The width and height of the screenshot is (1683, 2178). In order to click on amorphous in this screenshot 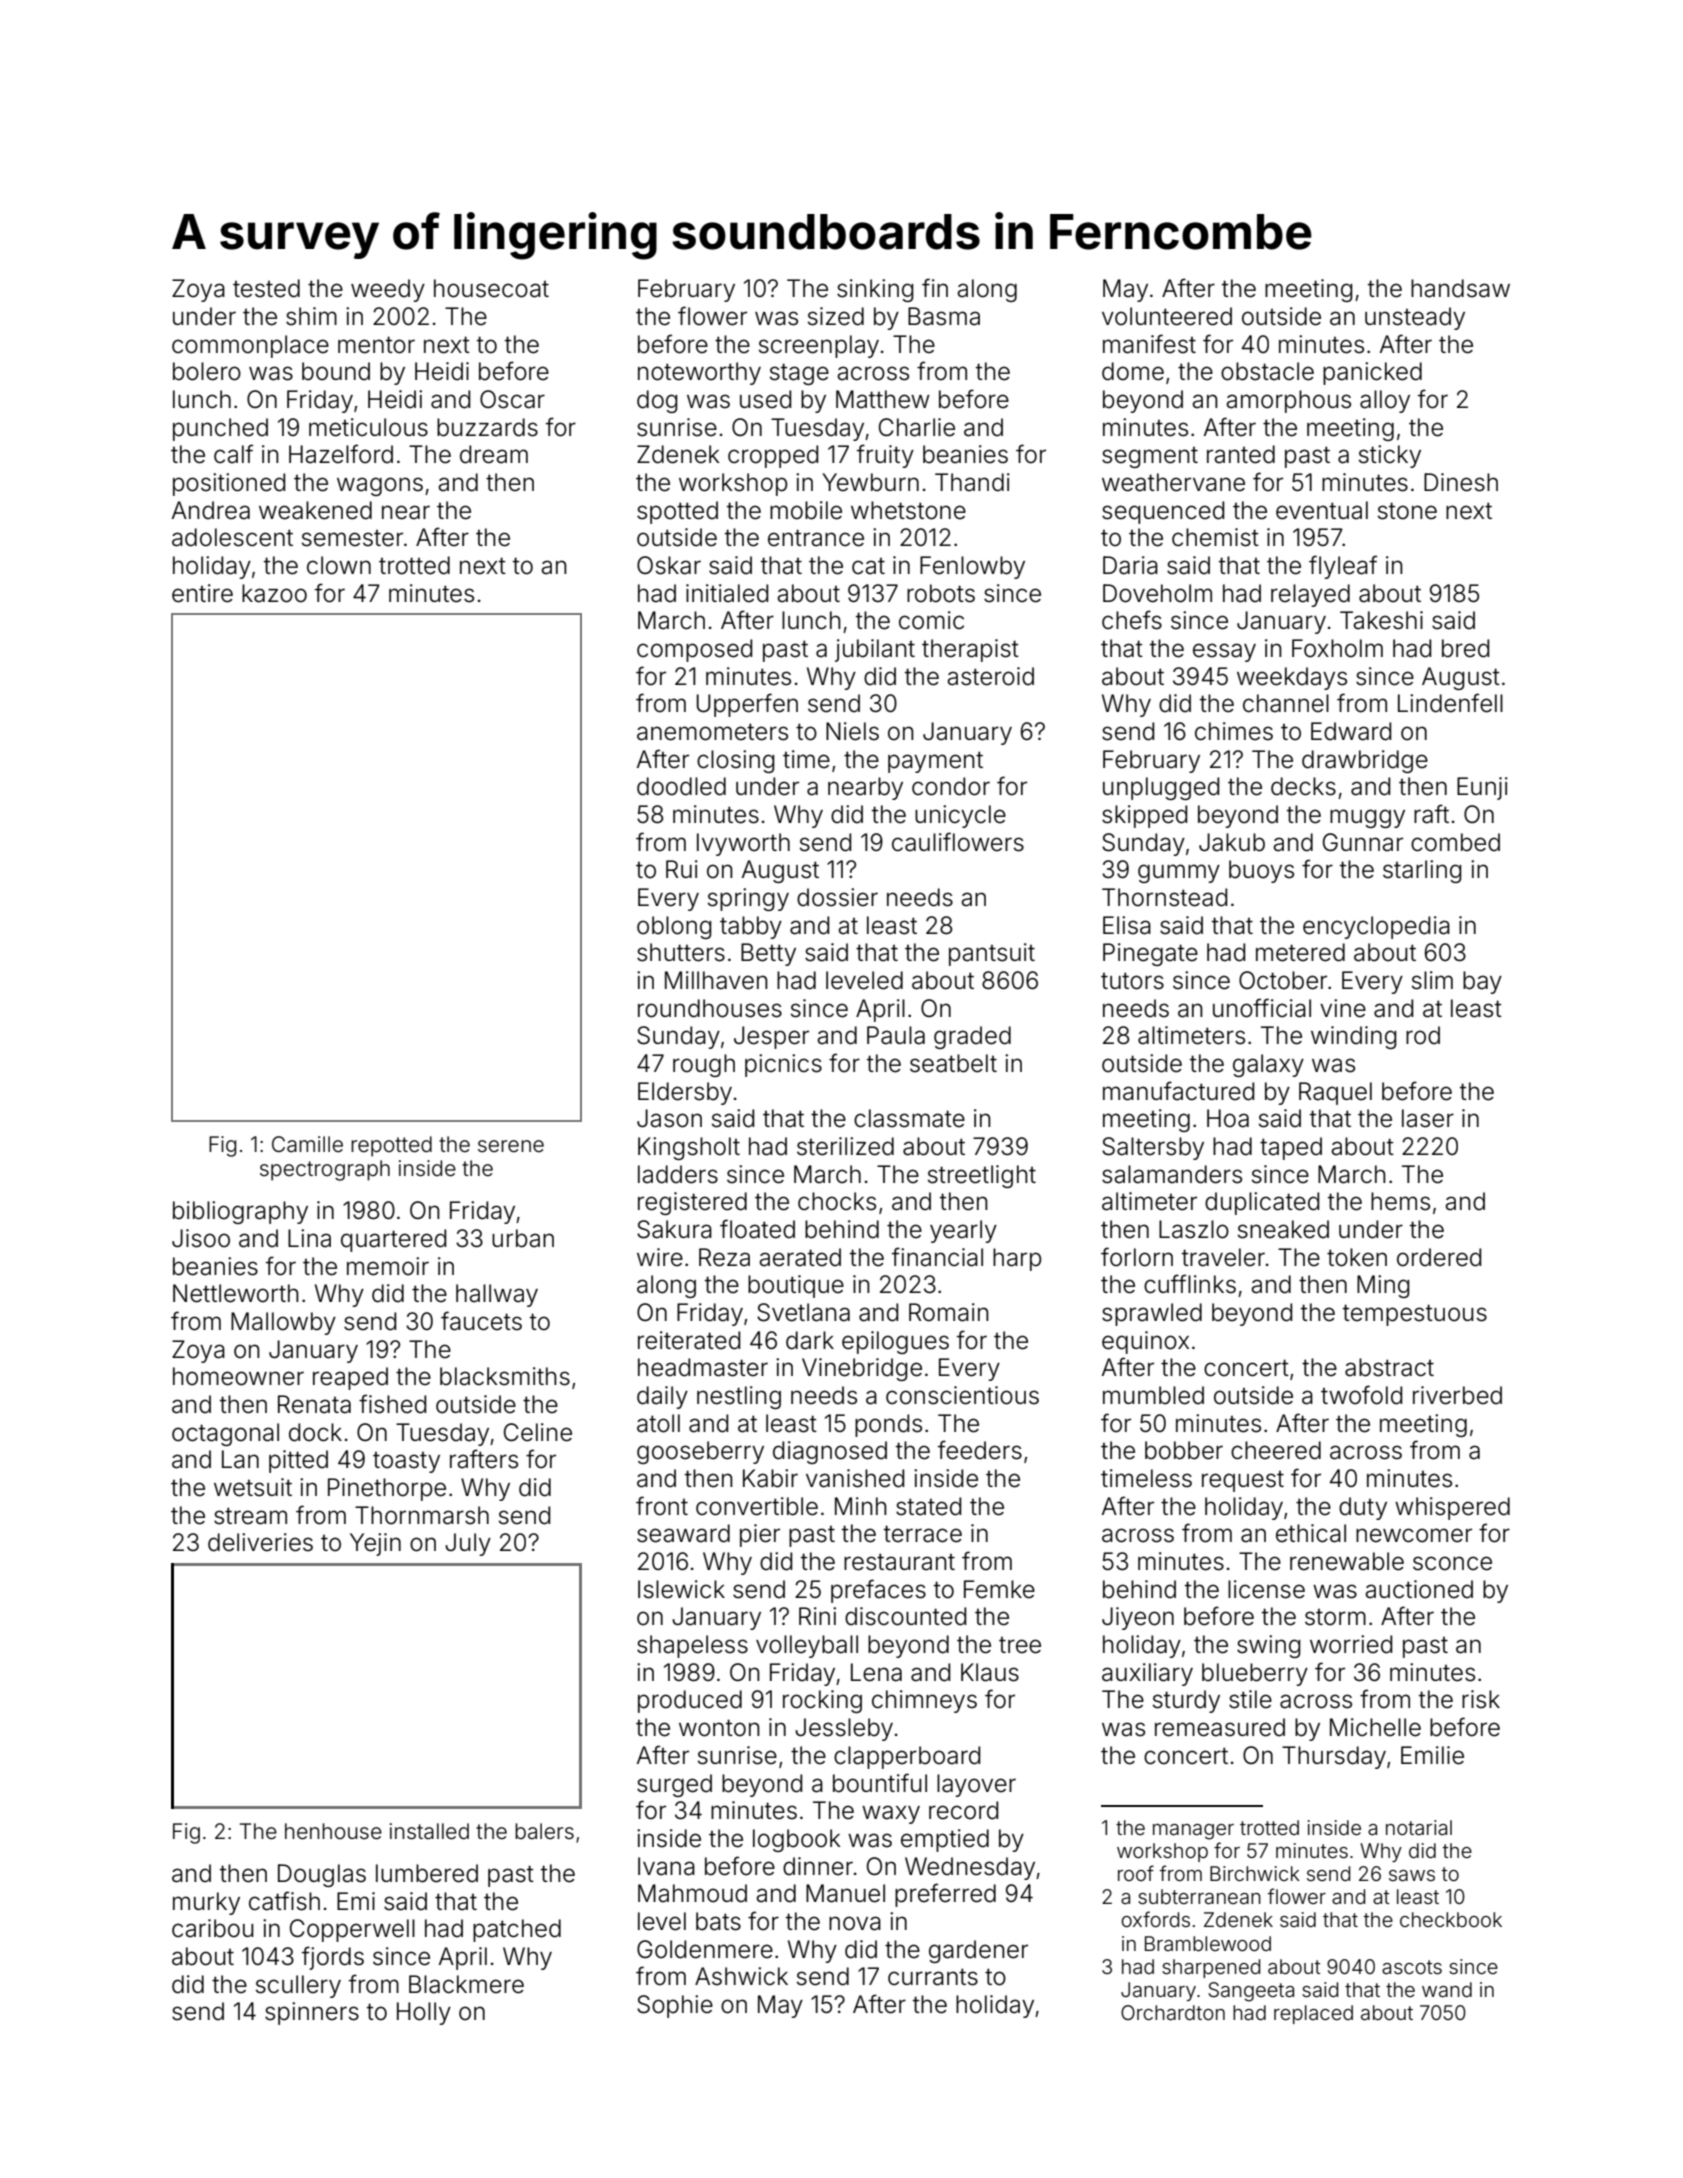, I will do `click(1288, 401)`.
